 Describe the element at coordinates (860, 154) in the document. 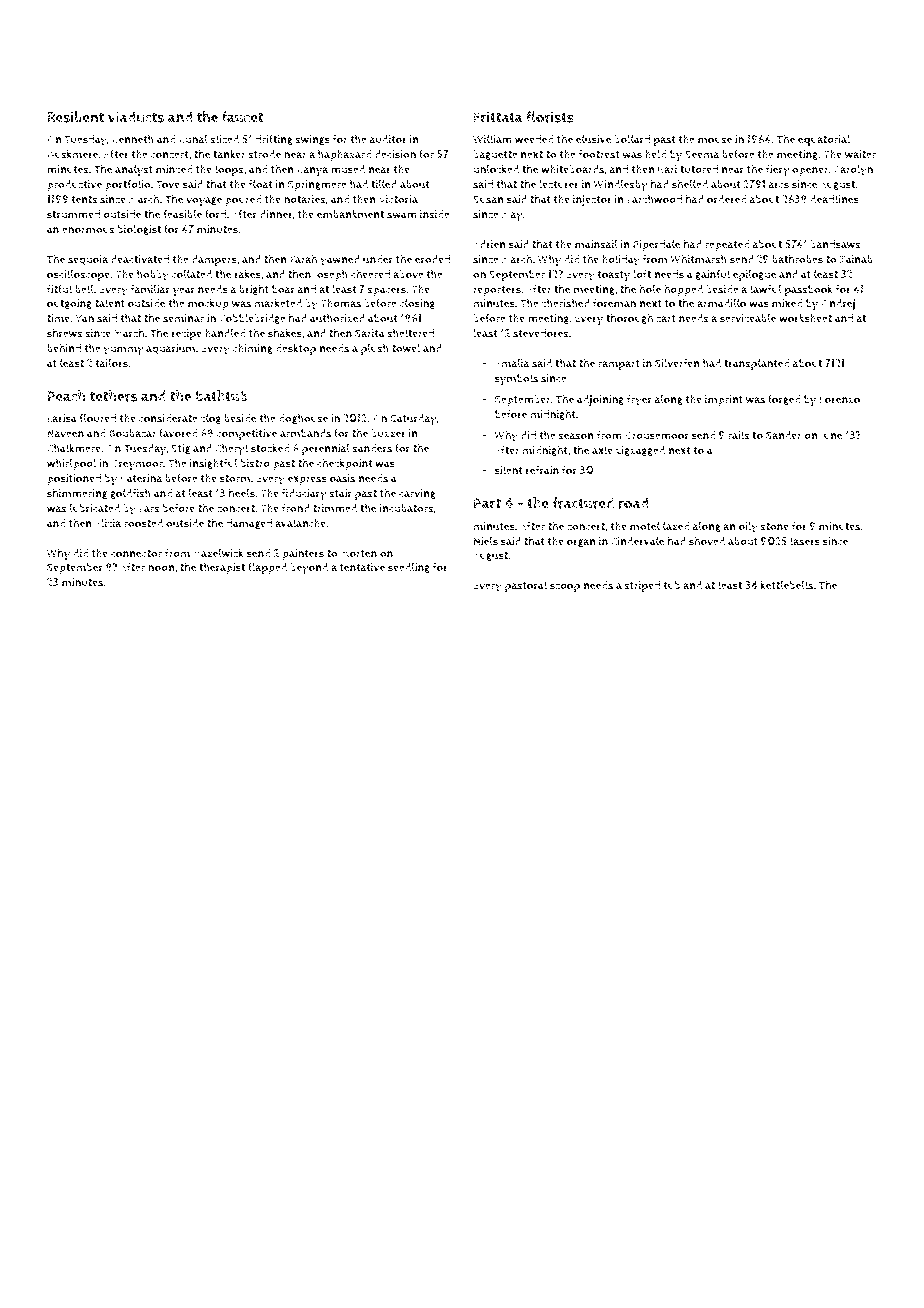

I see `waiter` at that location.
